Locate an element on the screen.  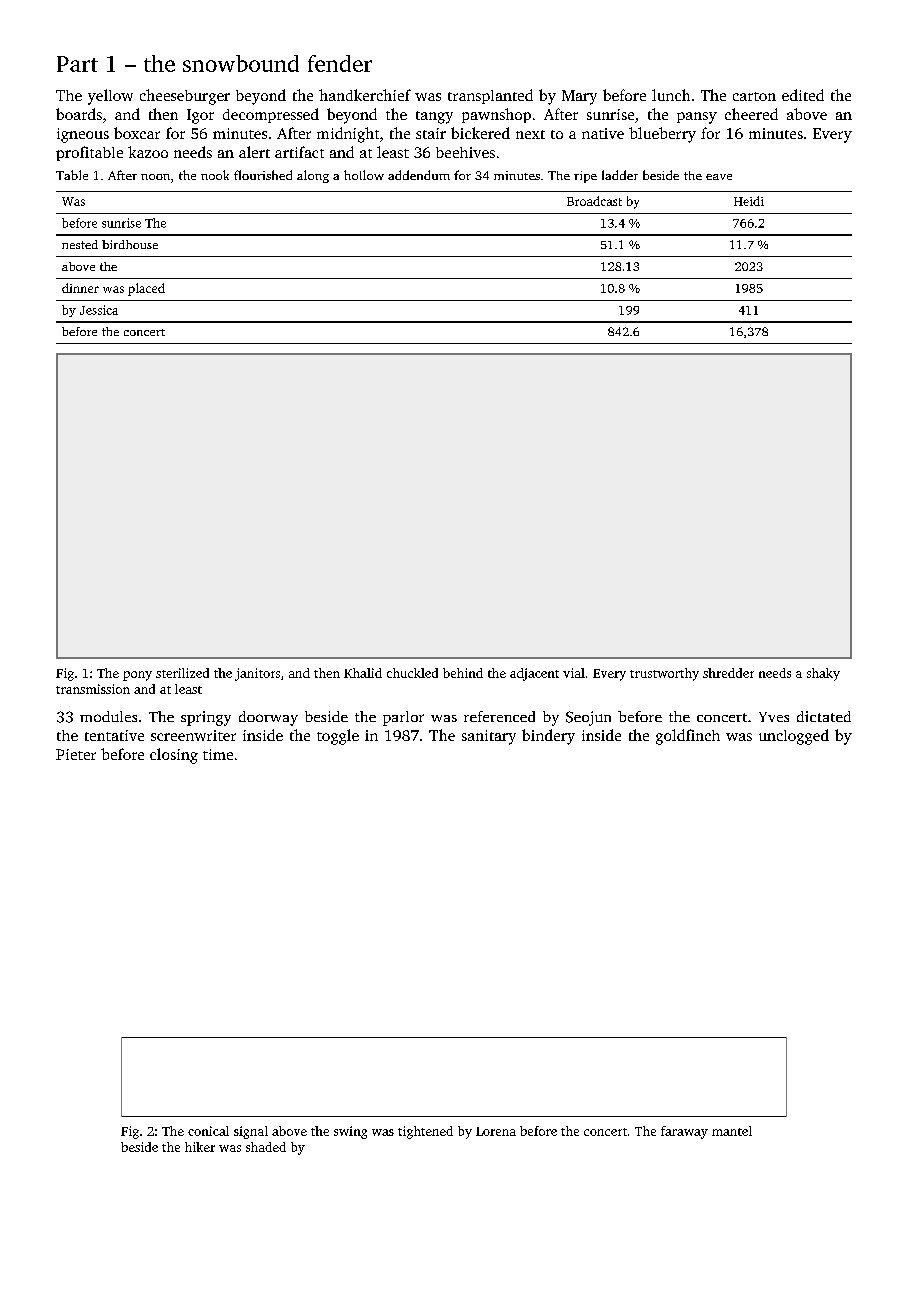
transplanted is located at coordinates (490, 96).
